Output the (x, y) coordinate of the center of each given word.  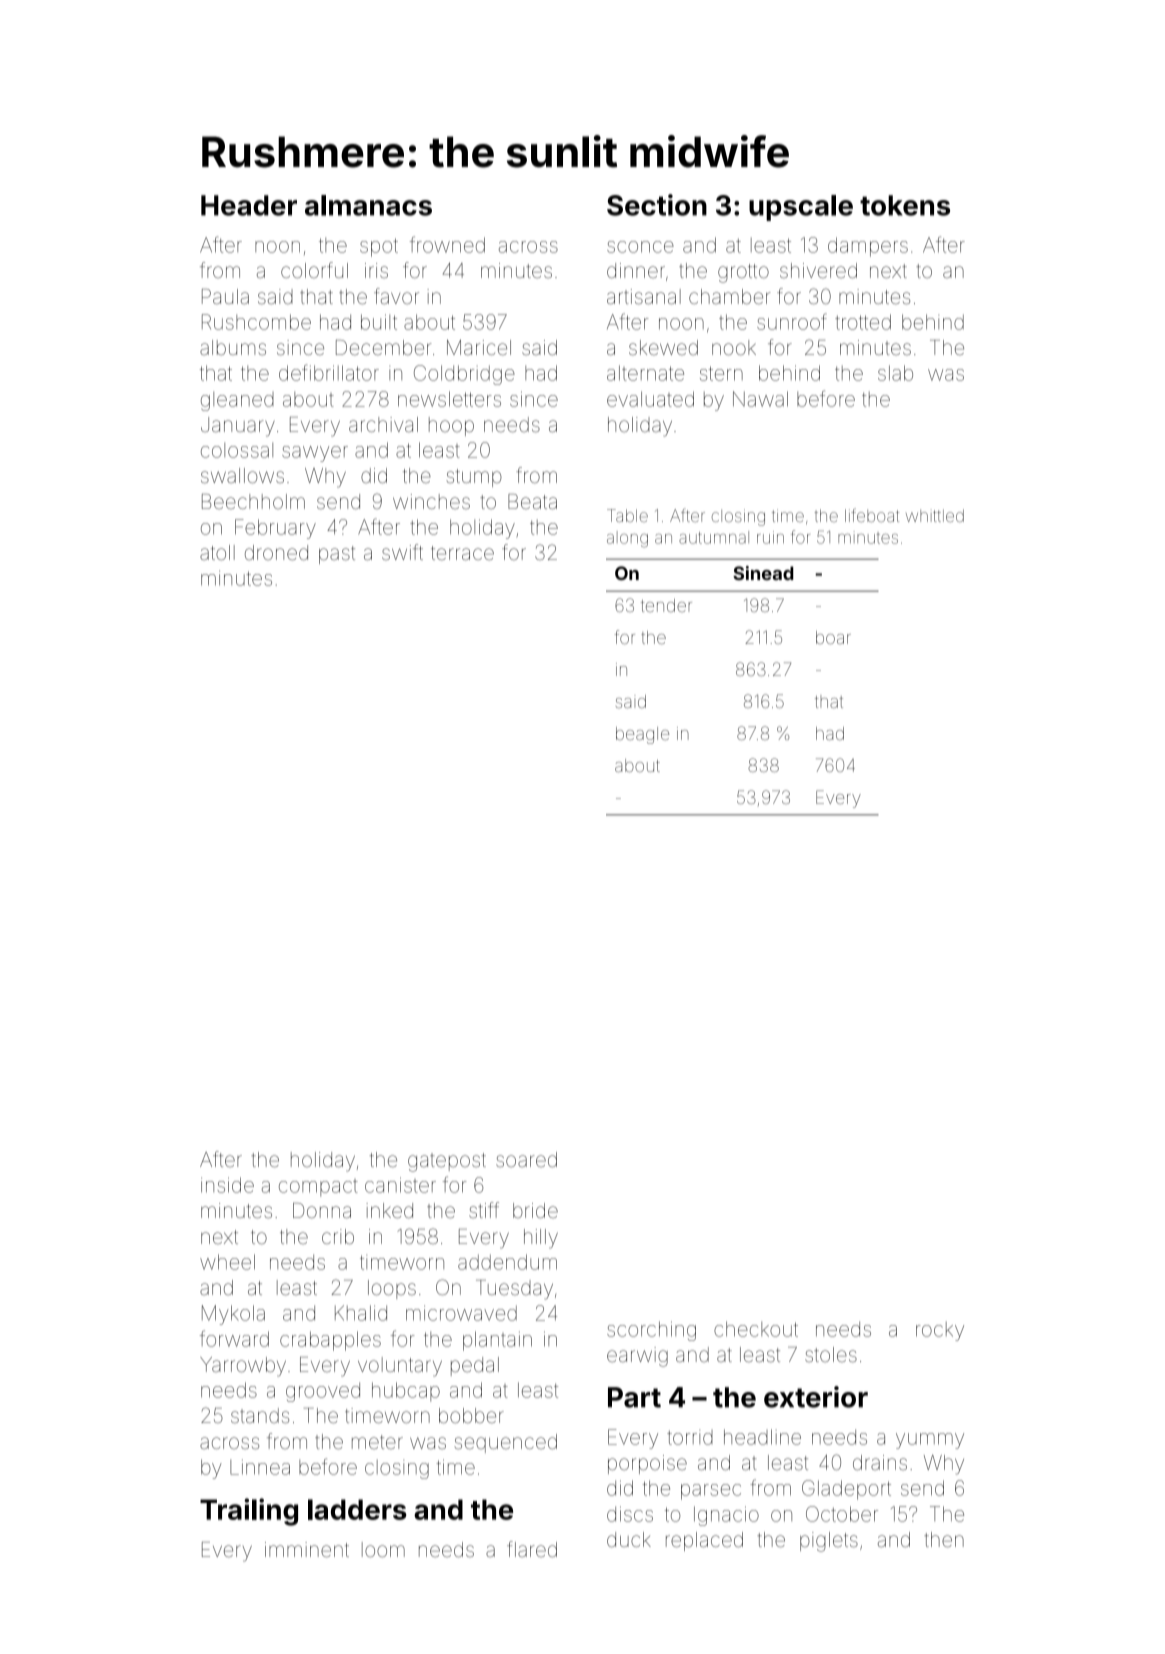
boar (833, 637)
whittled (935, 515)
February (275, 529)
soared (526, 1159)
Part (634, 1397)
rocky (940, 1331)
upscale (801, 208)
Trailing (249, 1512)
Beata (532, 501)
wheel (227, 1262)
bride (535, 1210)
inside (227, 1185)
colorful (314, 270)
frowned (447, 244)
